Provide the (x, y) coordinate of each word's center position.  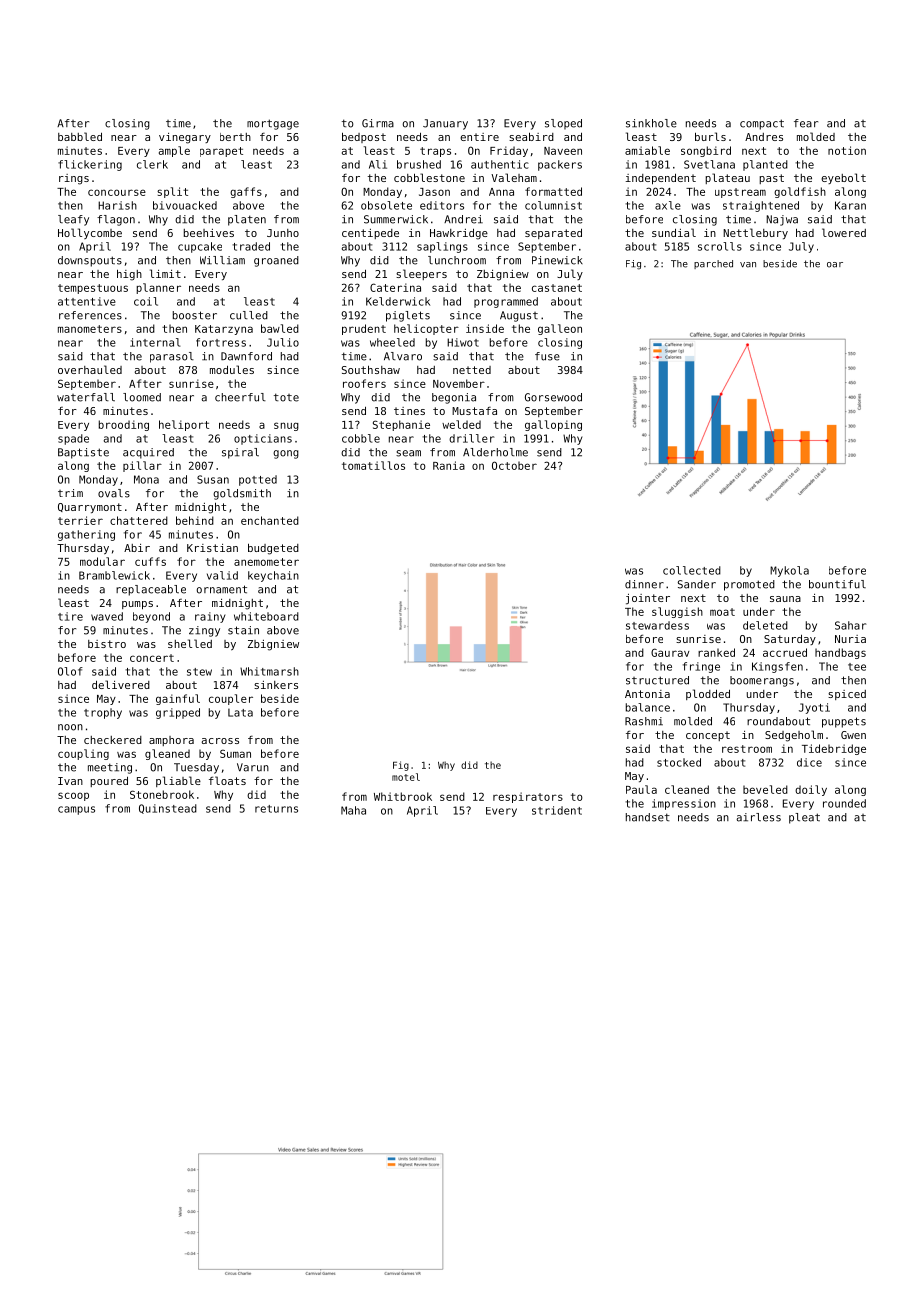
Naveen (563, 151)
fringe (701, 667)
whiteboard (266, 616)
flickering (90, 165)
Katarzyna (224, 330)
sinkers (276, 685)
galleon (560, 329)
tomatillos (373, 465)
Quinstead (168, 809)
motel (406, 777)
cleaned (687, 789)
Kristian (212, 548)
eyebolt (843, 178)
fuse (547, 356)
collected (692, 570)
